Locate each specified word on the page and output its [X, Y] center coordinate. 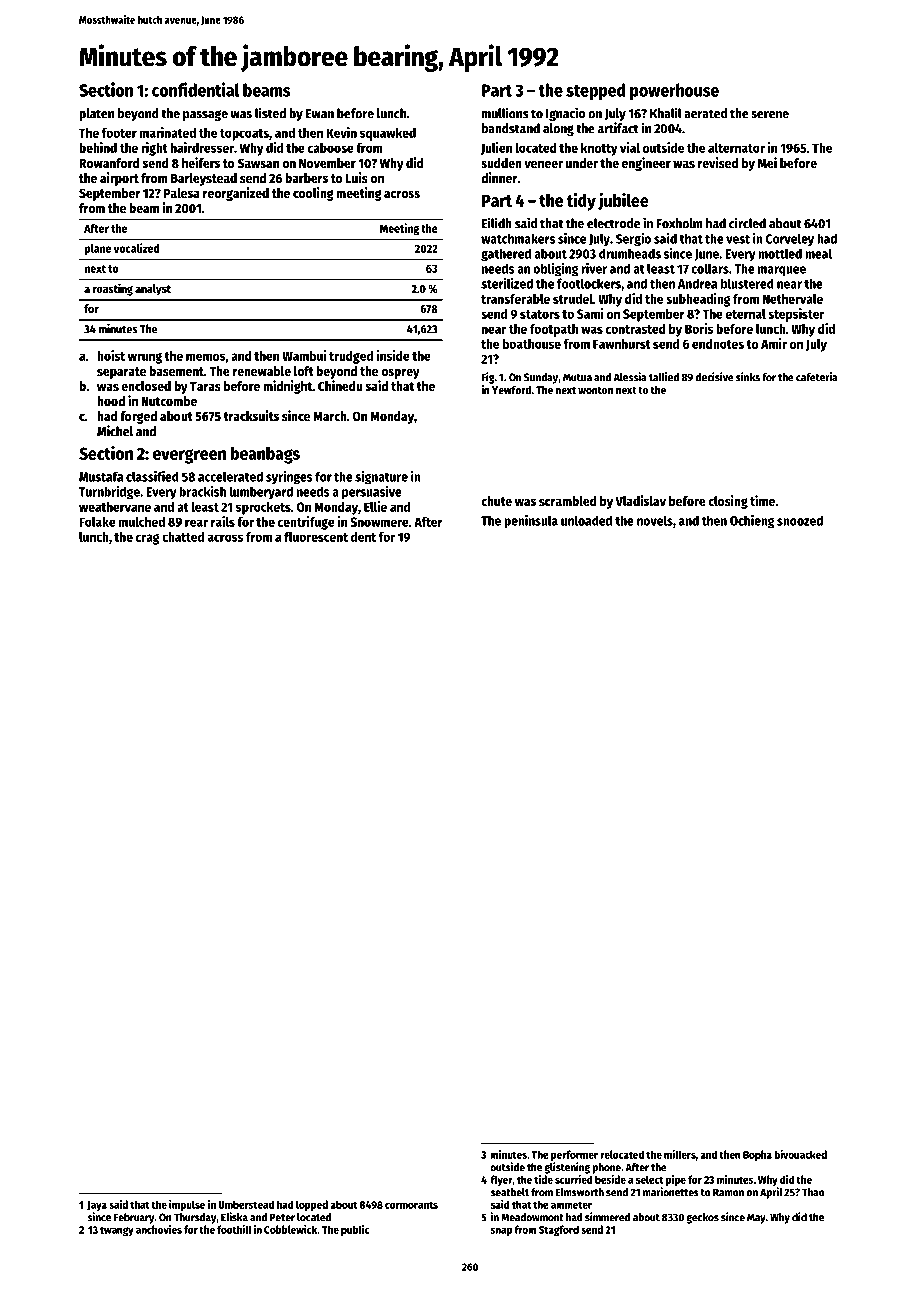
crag [148, 539]
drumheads [630, 253]
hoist [111, 355]
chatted [183, 537]
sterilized [507, 283]
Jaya [97, 1206]
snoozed [800, 520]
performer [574, 1155]
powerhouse [674, 92]
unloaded [586, 520]
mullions [505, 113]
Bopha [757, 1155]
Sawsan [258, 163]
